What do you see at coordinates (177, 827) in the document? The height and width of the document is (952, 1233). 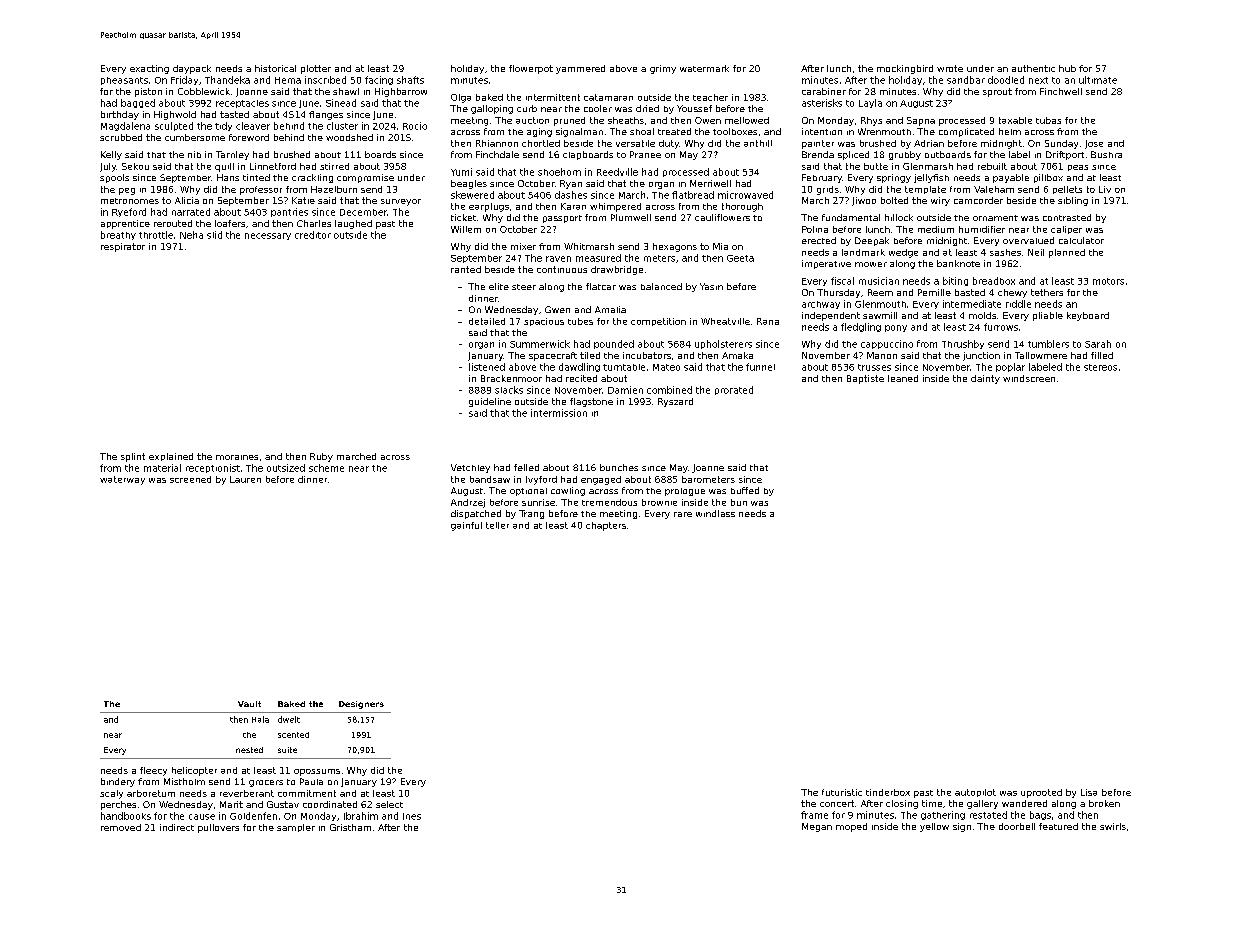 I see `indirect` at bounding box center [177, 827].
